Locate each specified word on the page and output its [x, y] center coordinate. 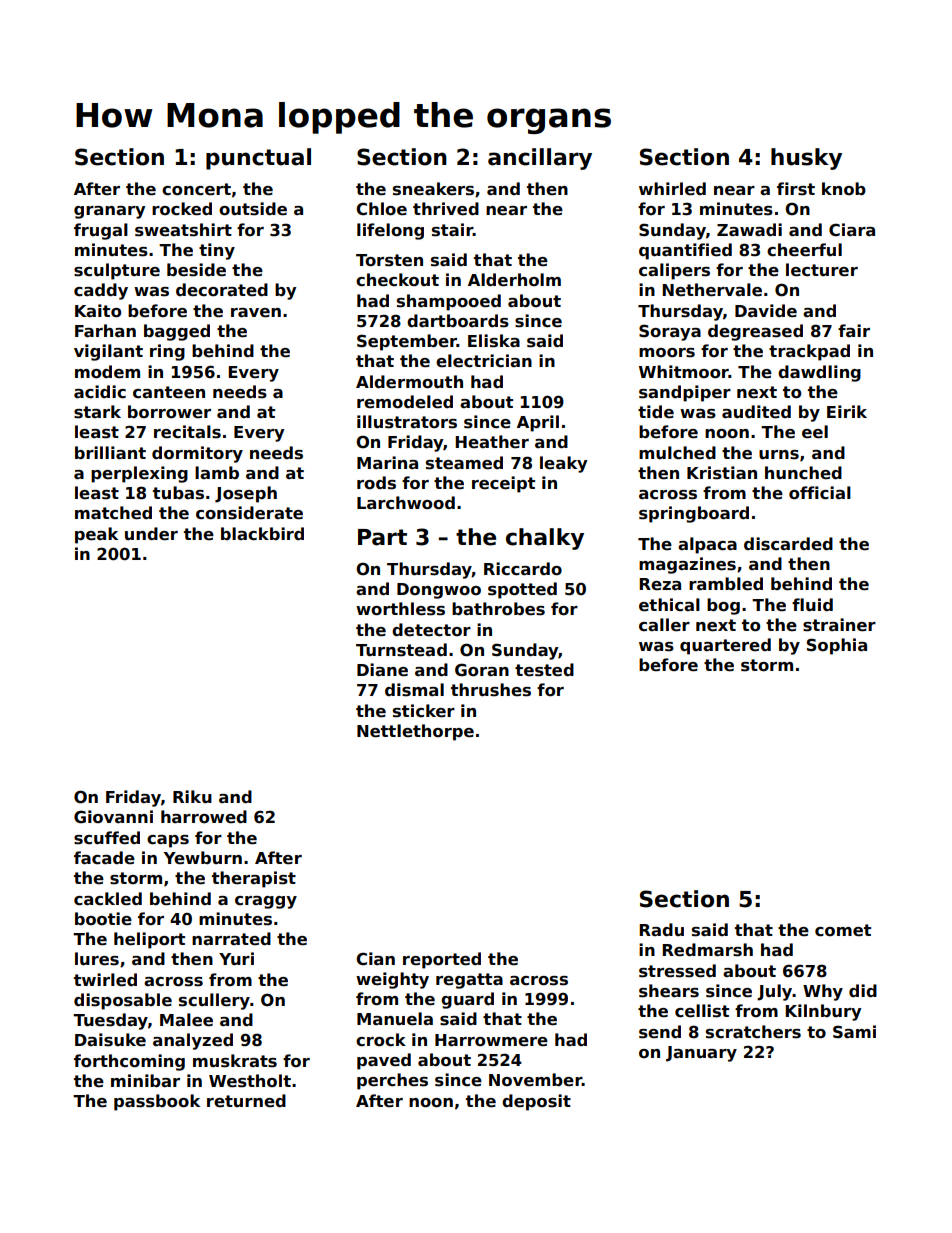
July [775, 992]
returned [246, 1101]
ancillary [540, 159]
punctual [258, 159]
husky [806, 159]
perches [392, 1081]
